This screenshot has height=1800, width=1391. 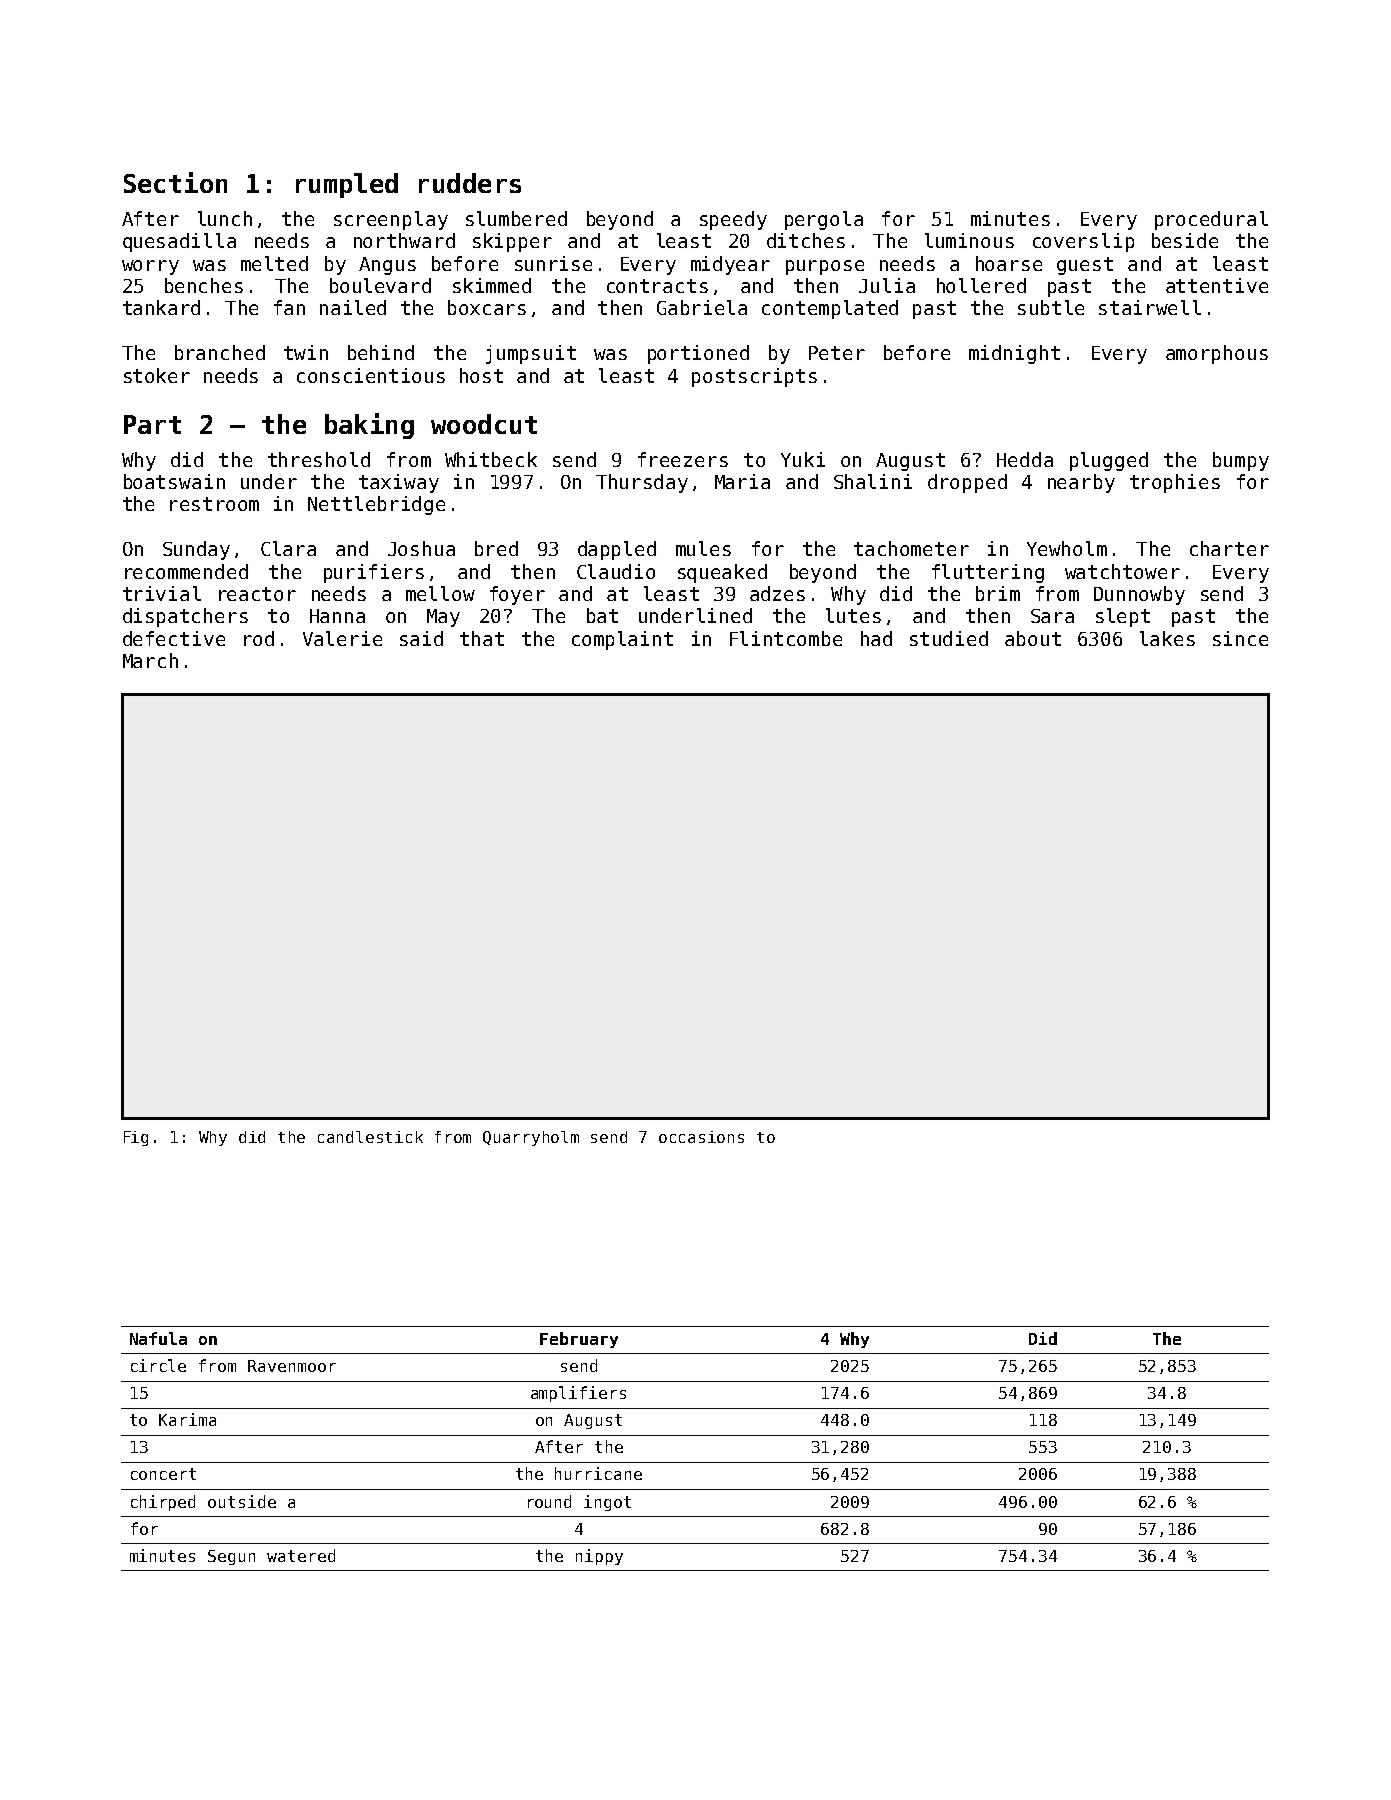 What do you see at coordinates (622, 640) in the screenshot?
I see `complaint` at bounding box center [622, 640].
